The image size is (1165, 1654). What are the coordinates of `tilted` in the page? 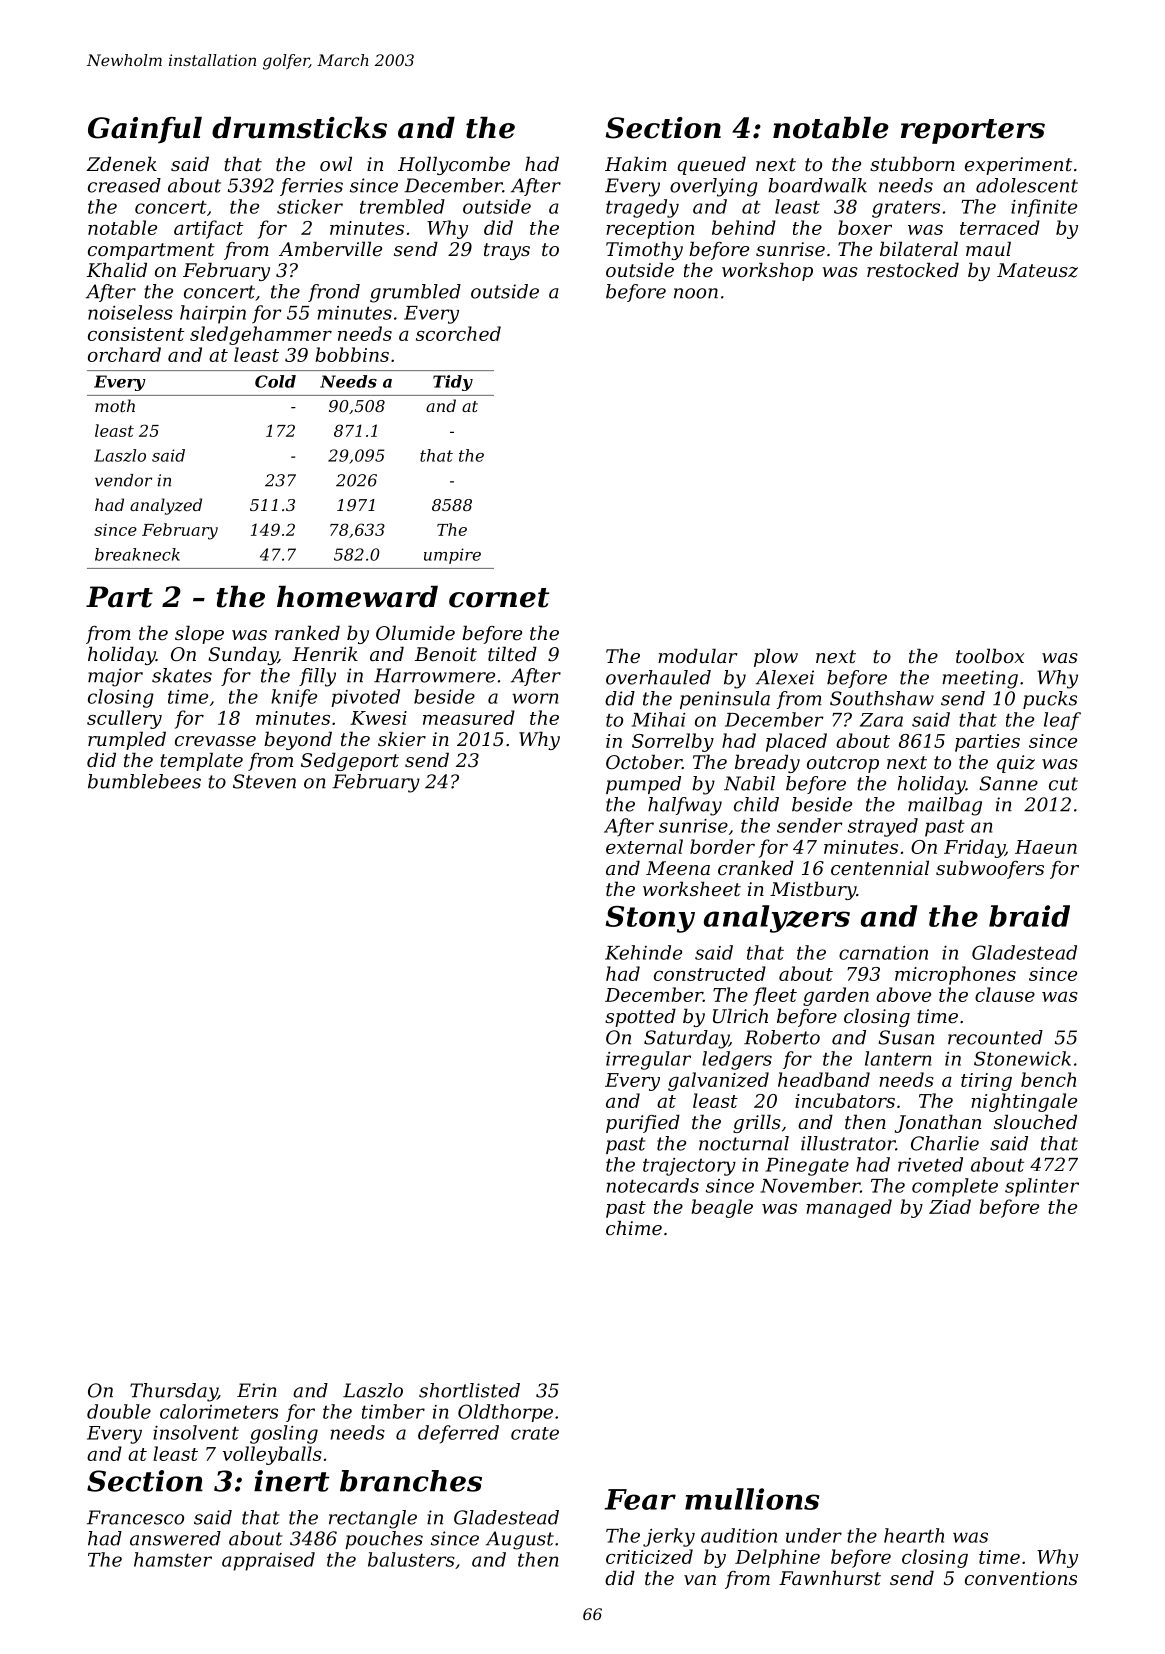 It's located at (512, 653).
